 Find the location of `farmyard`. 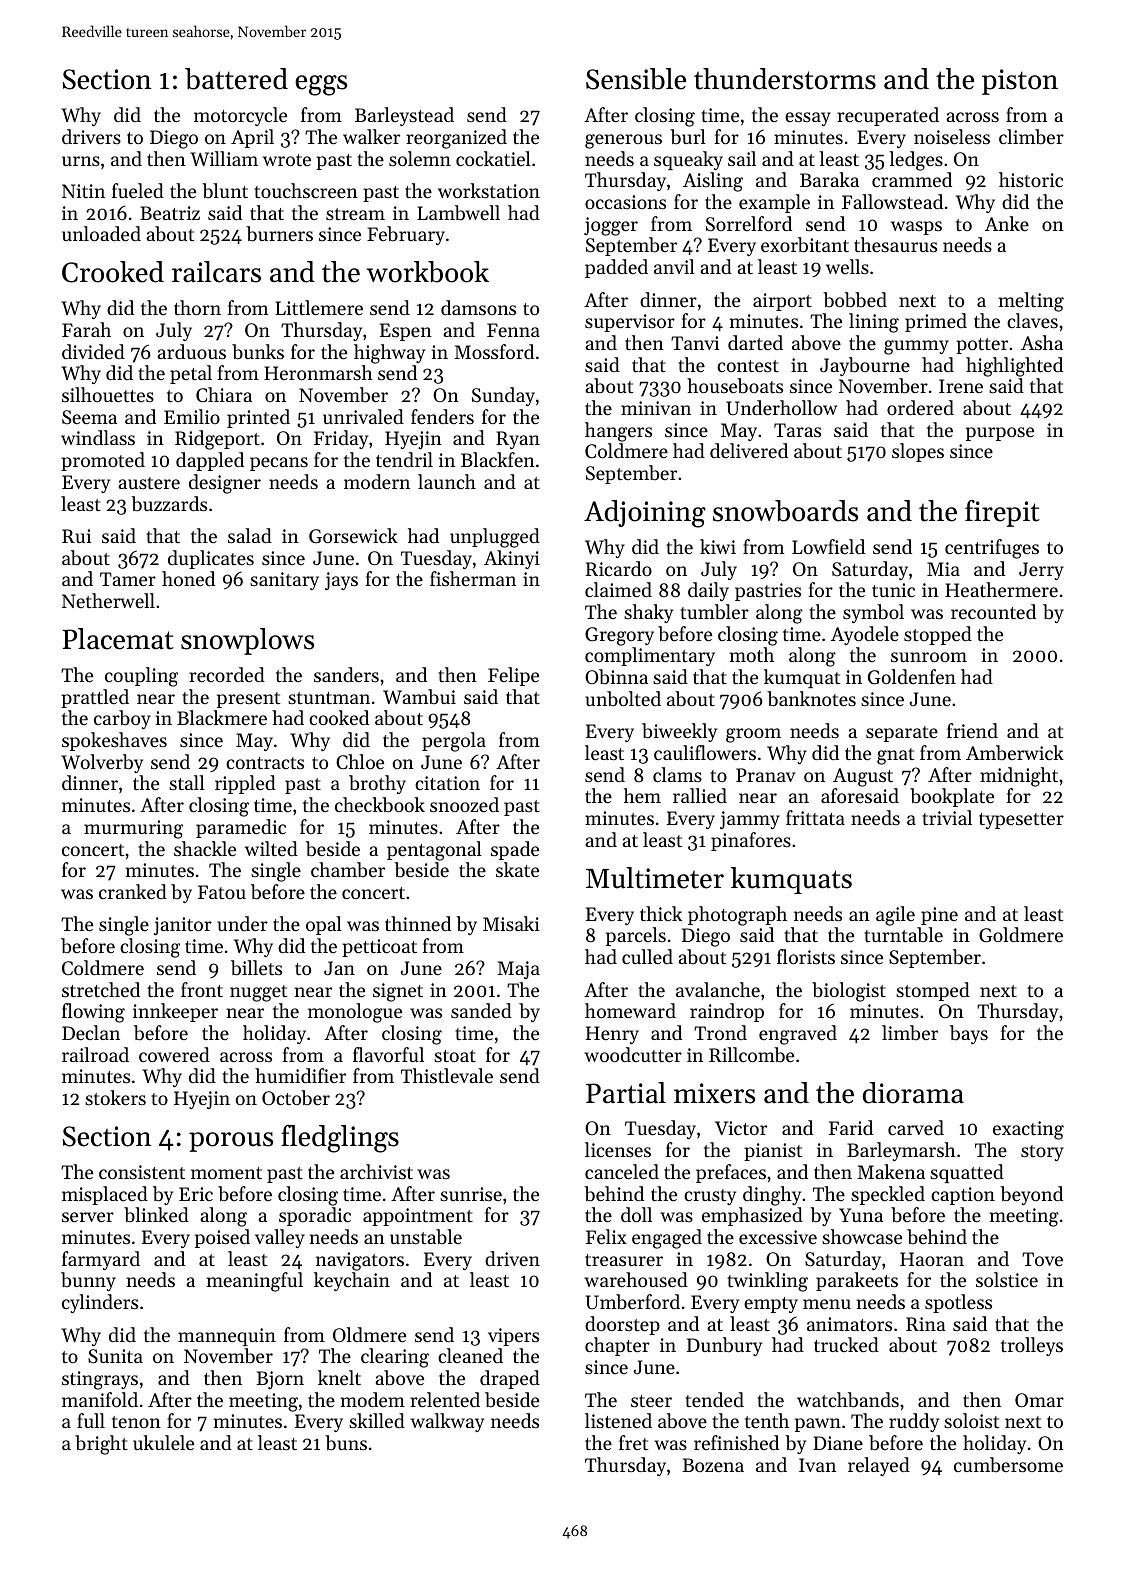

farmyard is located at coordinates (101, 1260).
